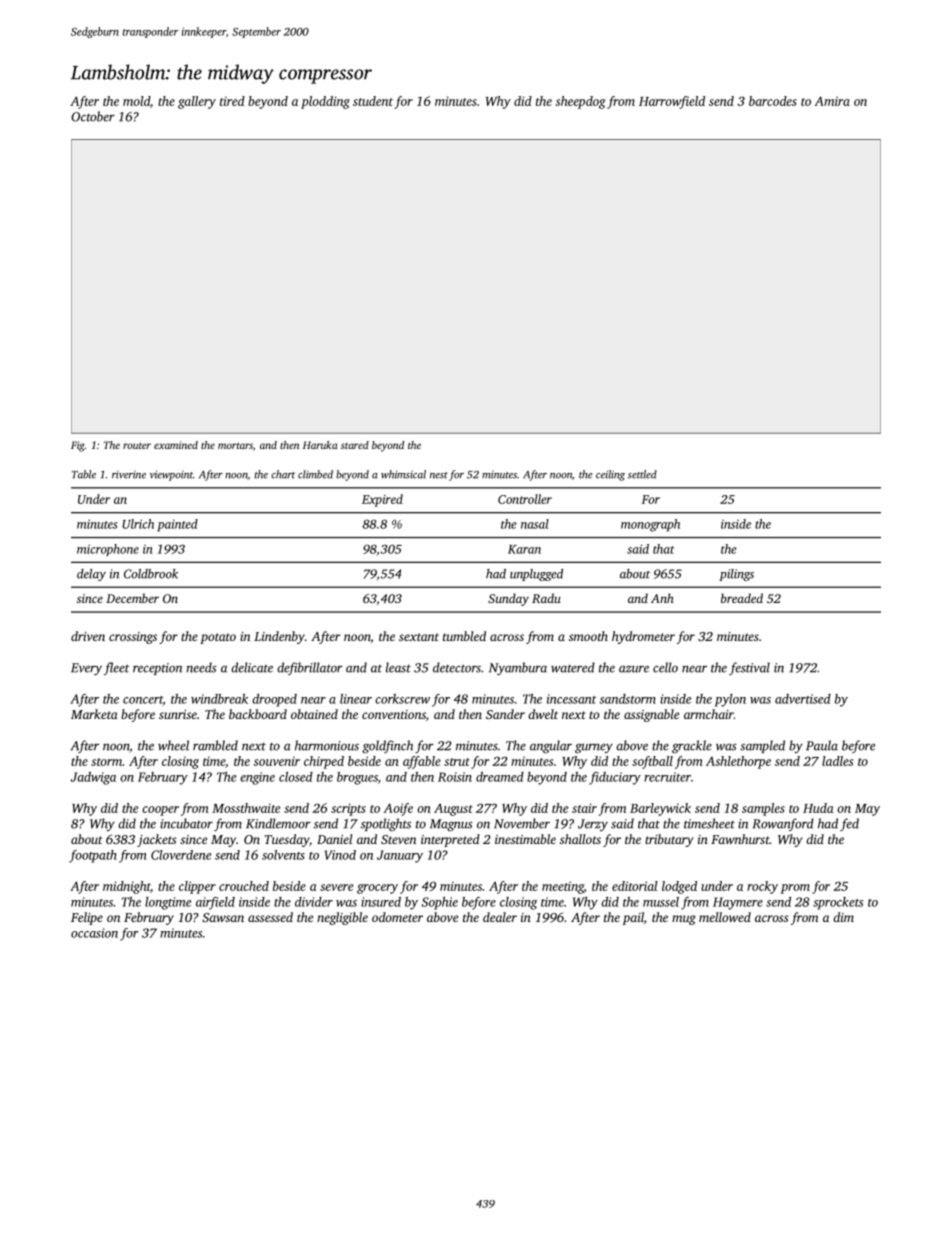 Image resolution: width=952 pixels, height=1233 pixels. Describe the element at coordinates (773, 101) in the page. I see `barcodes` at that location.
